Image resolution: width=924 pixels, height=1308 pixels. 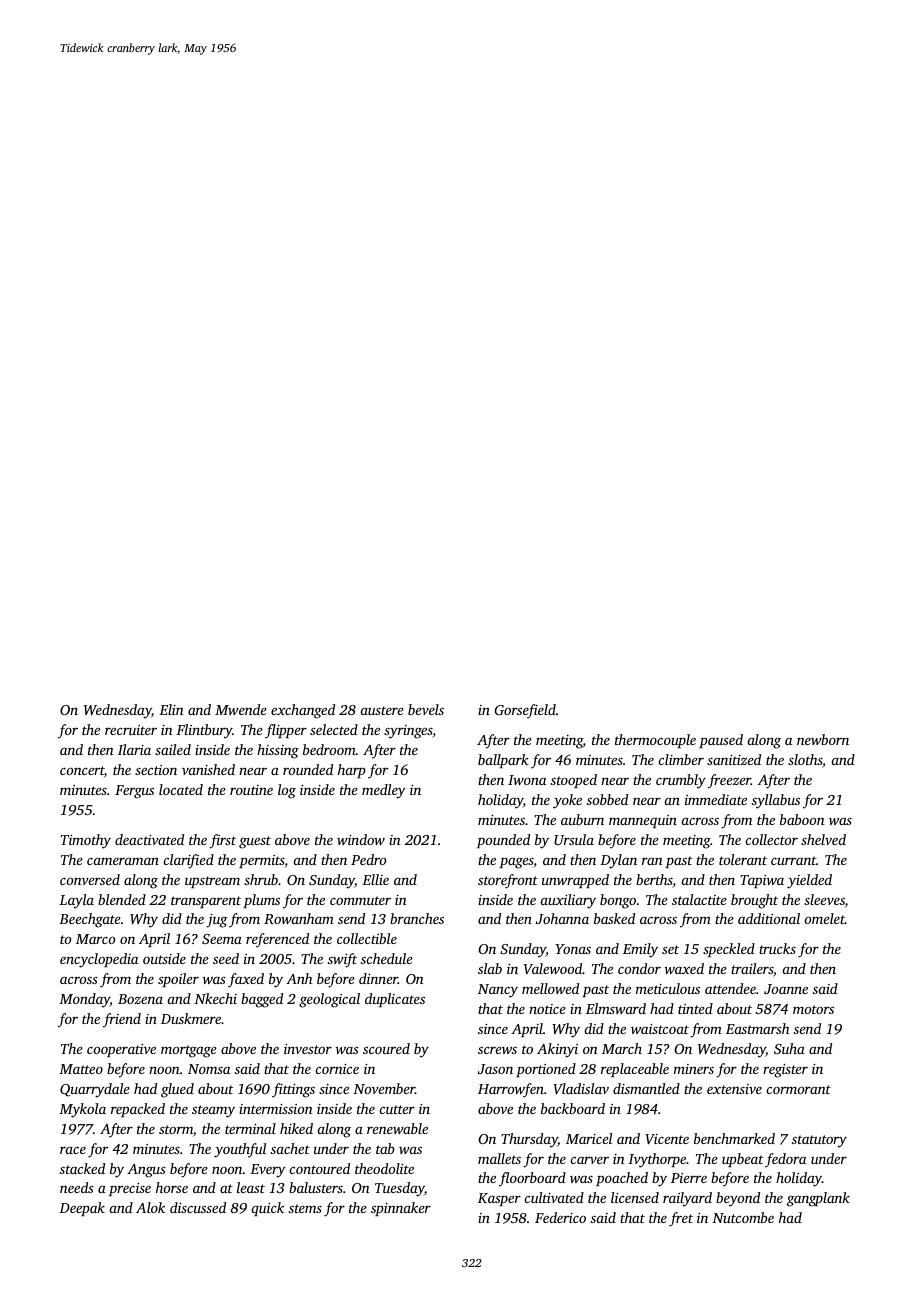 I want to click on Flintbury, so click(x=204, y=731).
